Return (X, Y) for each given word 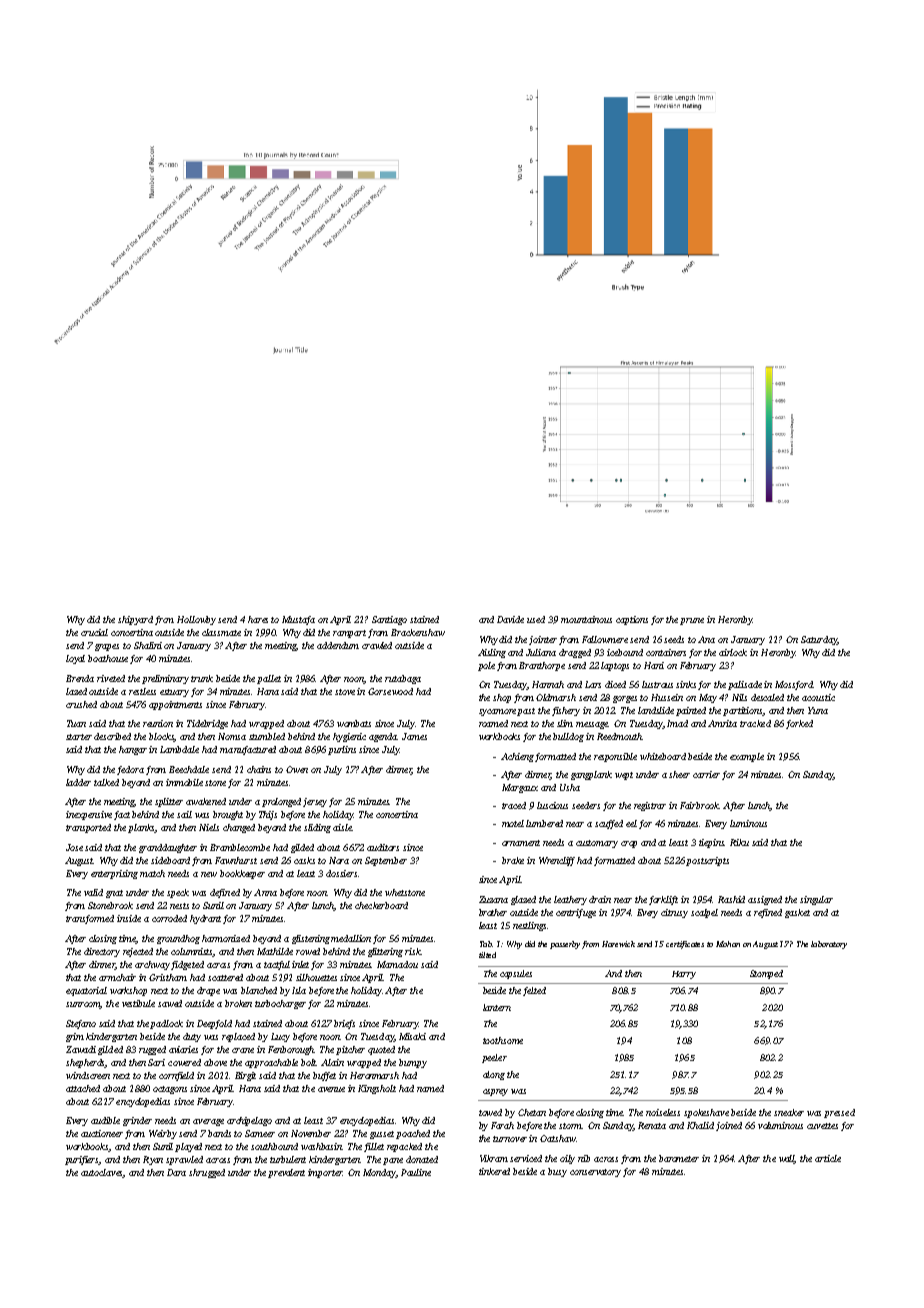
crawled (377, 645)
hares (258, 619)
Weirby (163, 1134)
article (828, 1158)
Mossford (794, 685)
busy (557, 1172)
